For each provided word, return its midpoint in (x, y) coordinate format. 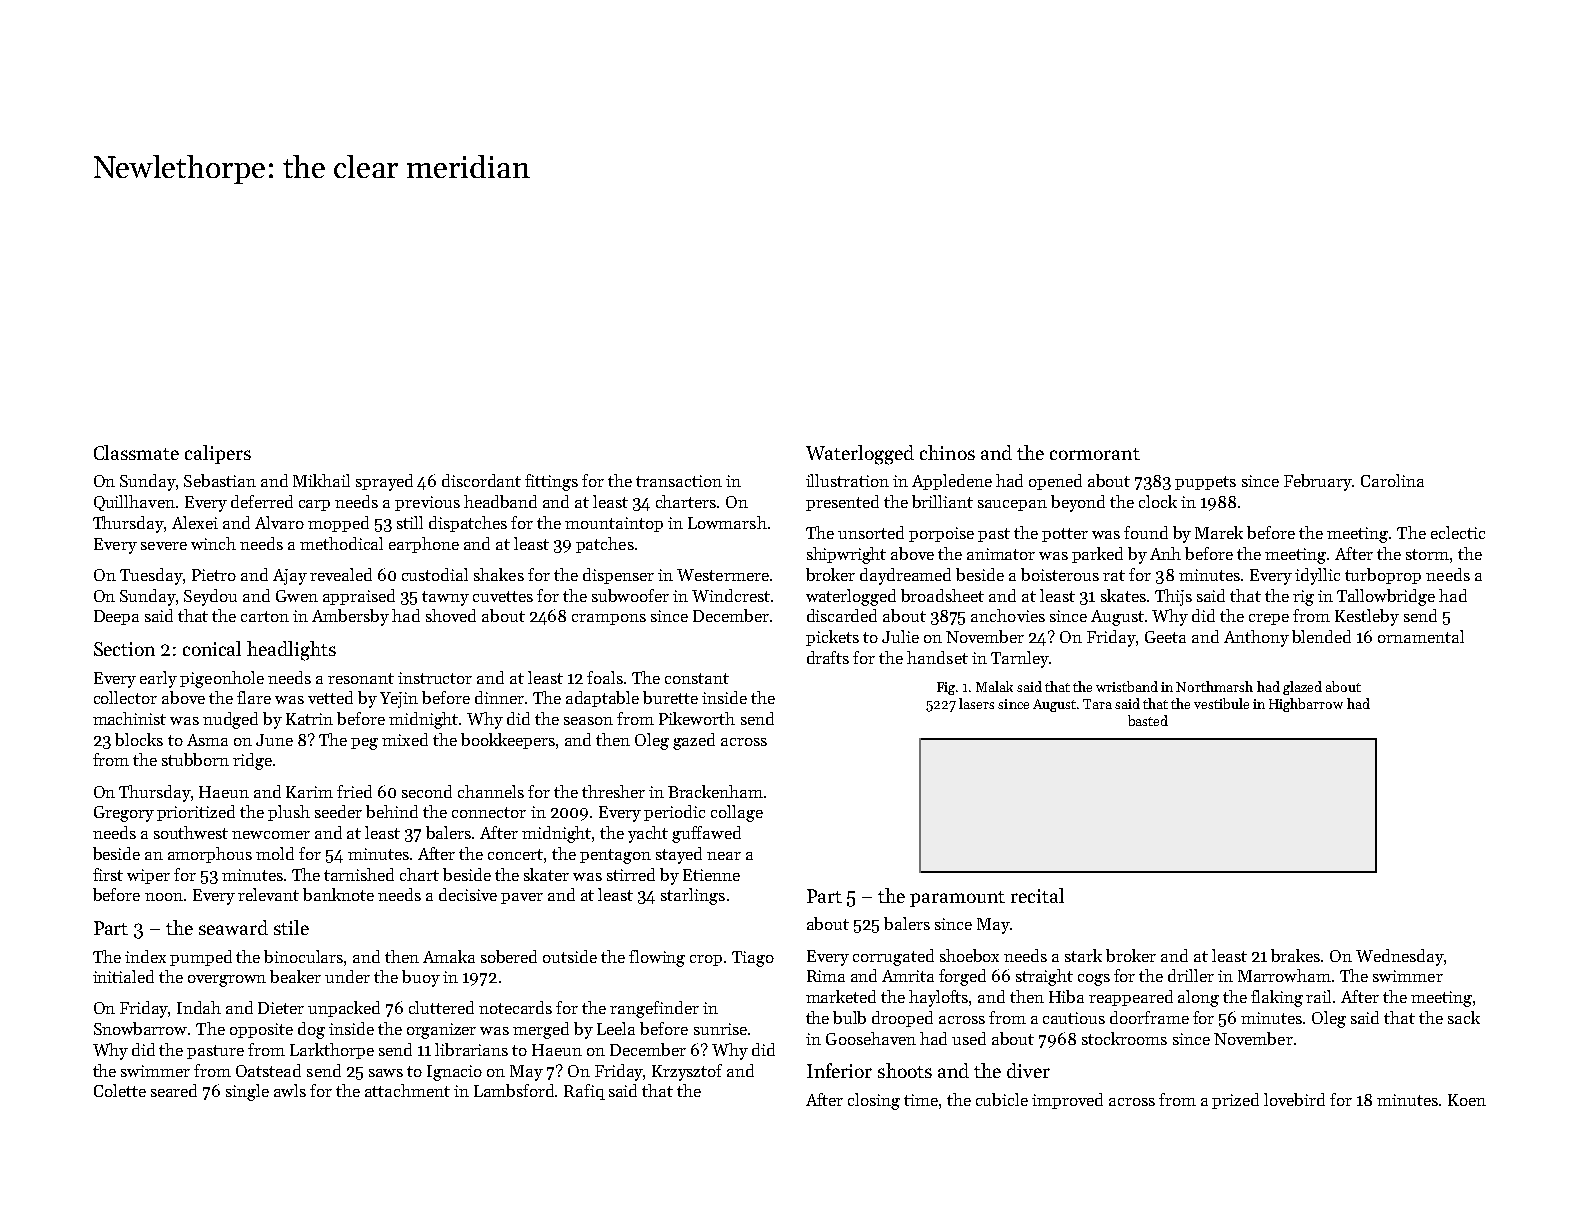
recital (1037, 895)
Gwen (297, 596)
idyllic (1317, 576)
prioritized (196, 813)
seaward (233, 927)
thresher (613, 791)
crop (706, 960)
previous (427, 503)
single (247, 1092)
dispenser (618, 576)
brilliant (942, 501)
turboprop (1383, 576)
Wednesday (1400, 957)
